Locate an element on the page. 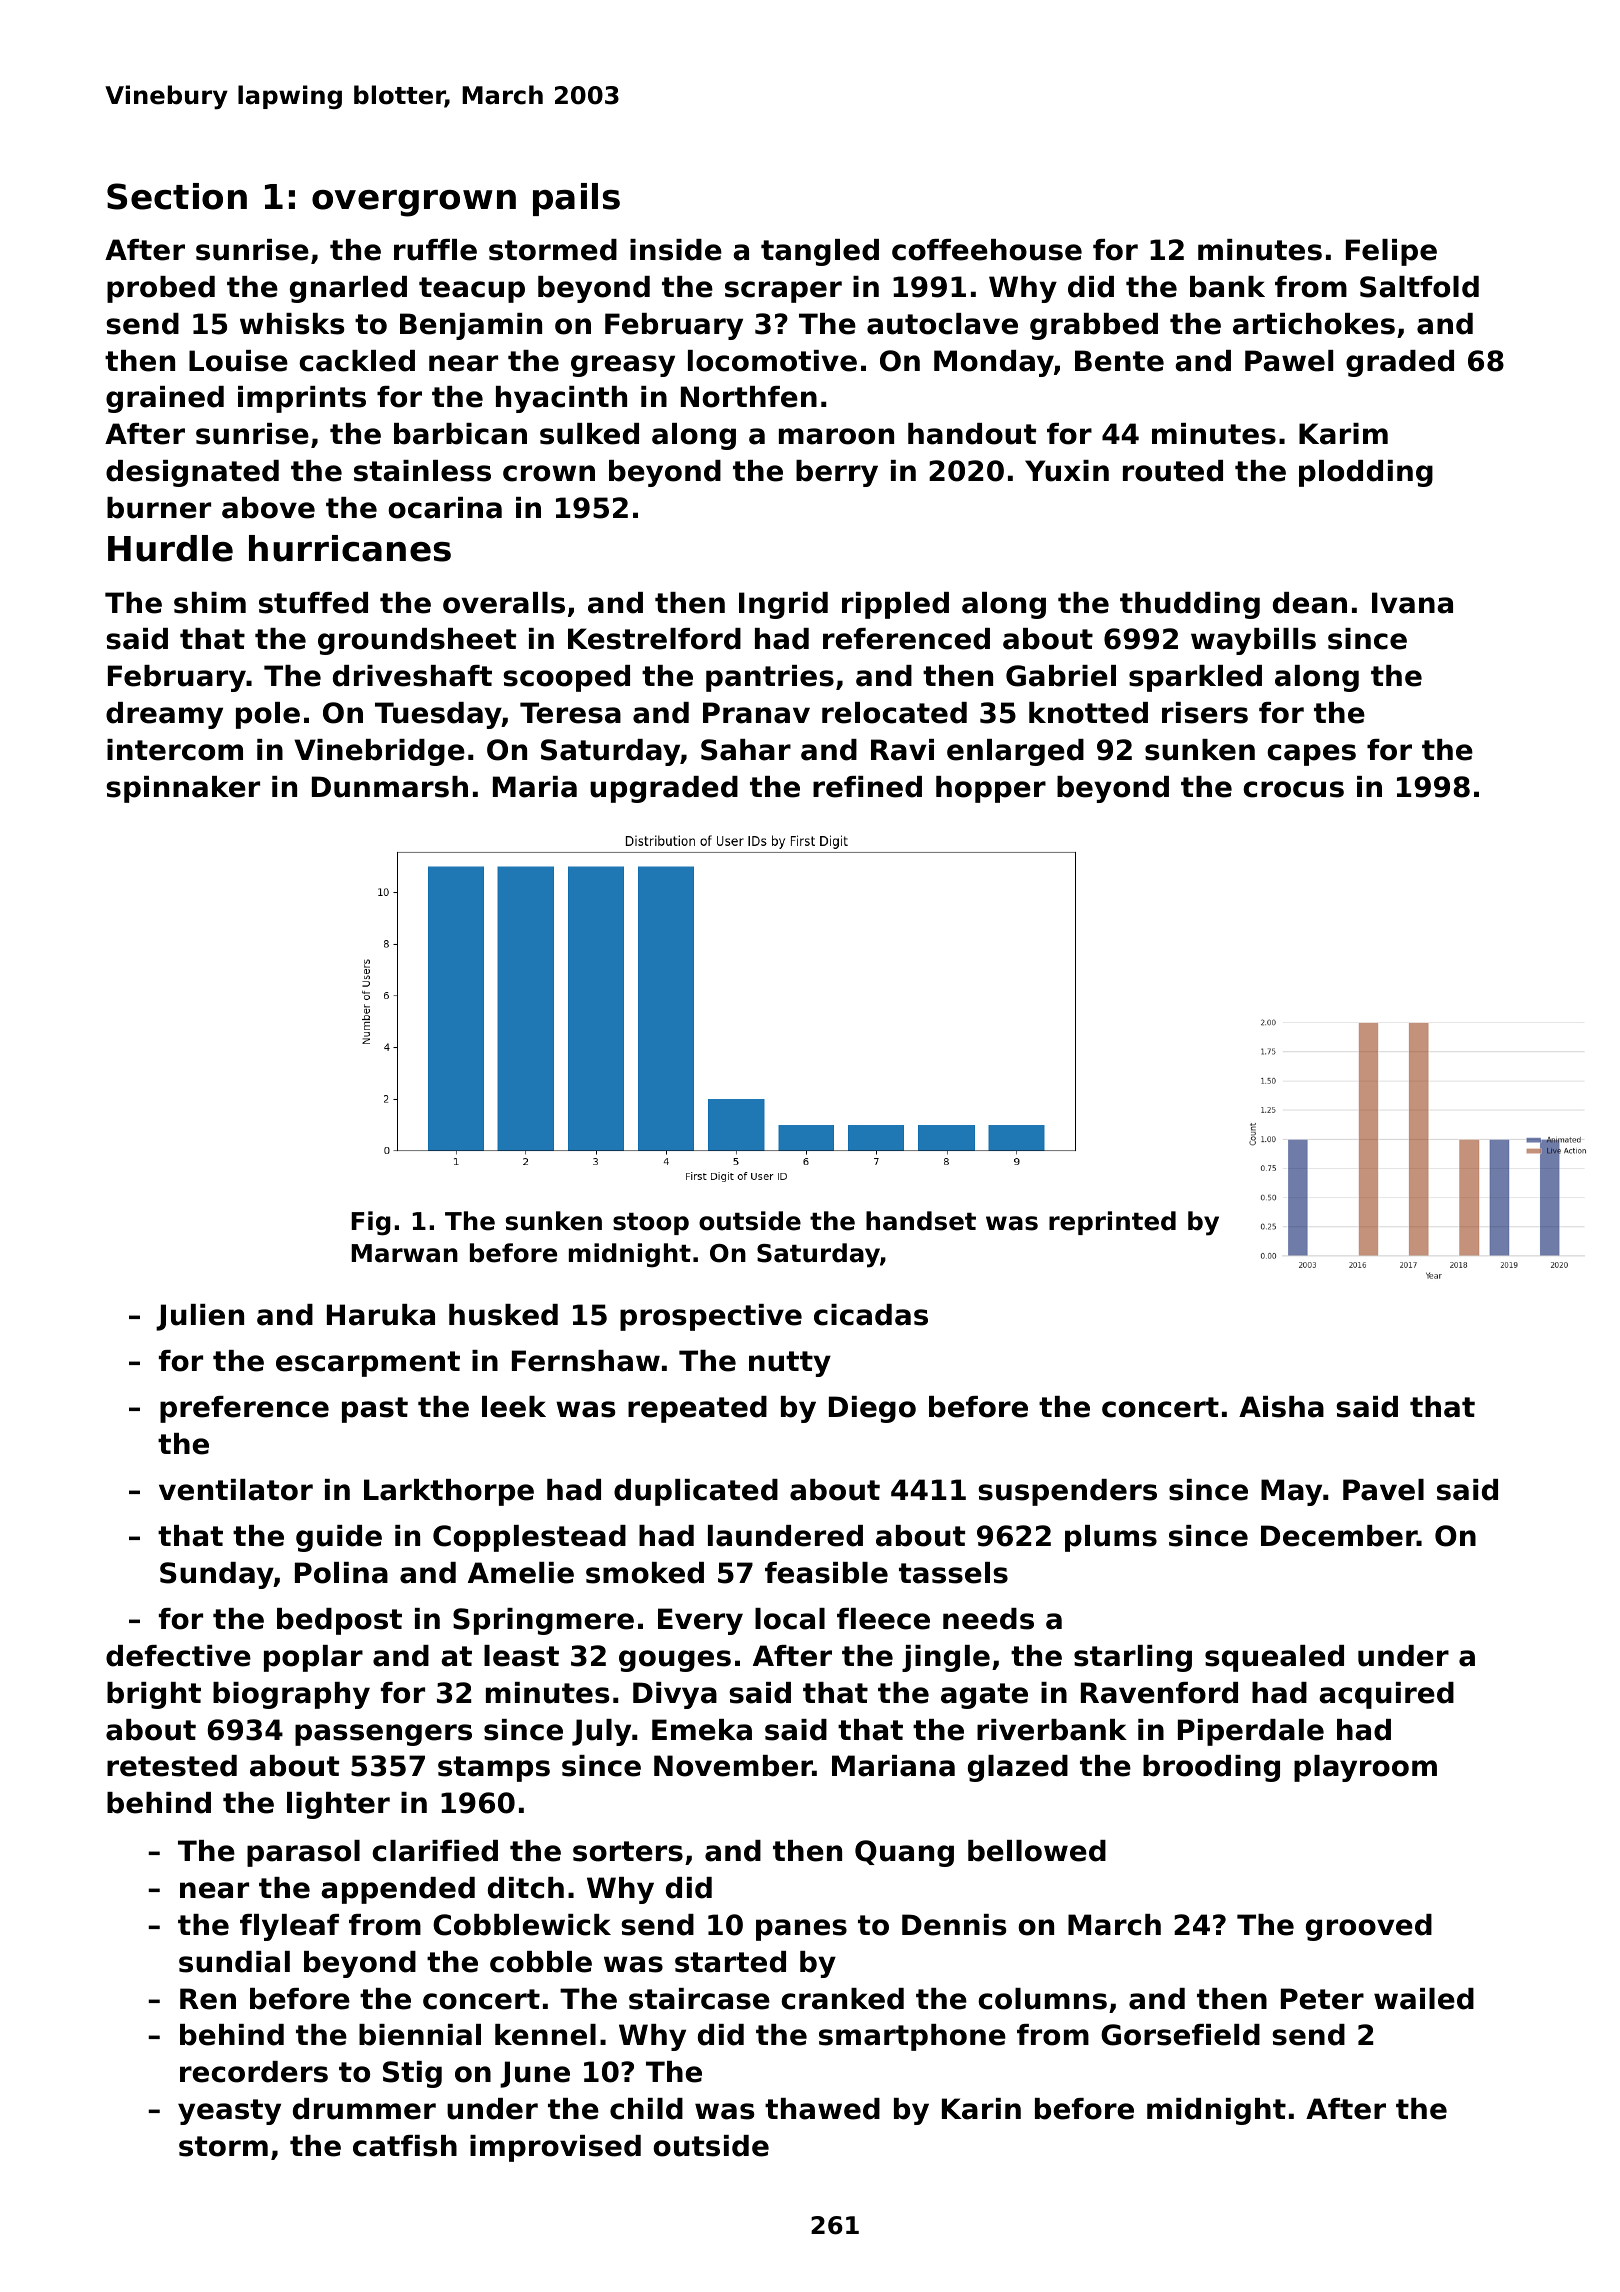 This document has width=1620, height=2292. probed is located at coordinates (161, 289).
